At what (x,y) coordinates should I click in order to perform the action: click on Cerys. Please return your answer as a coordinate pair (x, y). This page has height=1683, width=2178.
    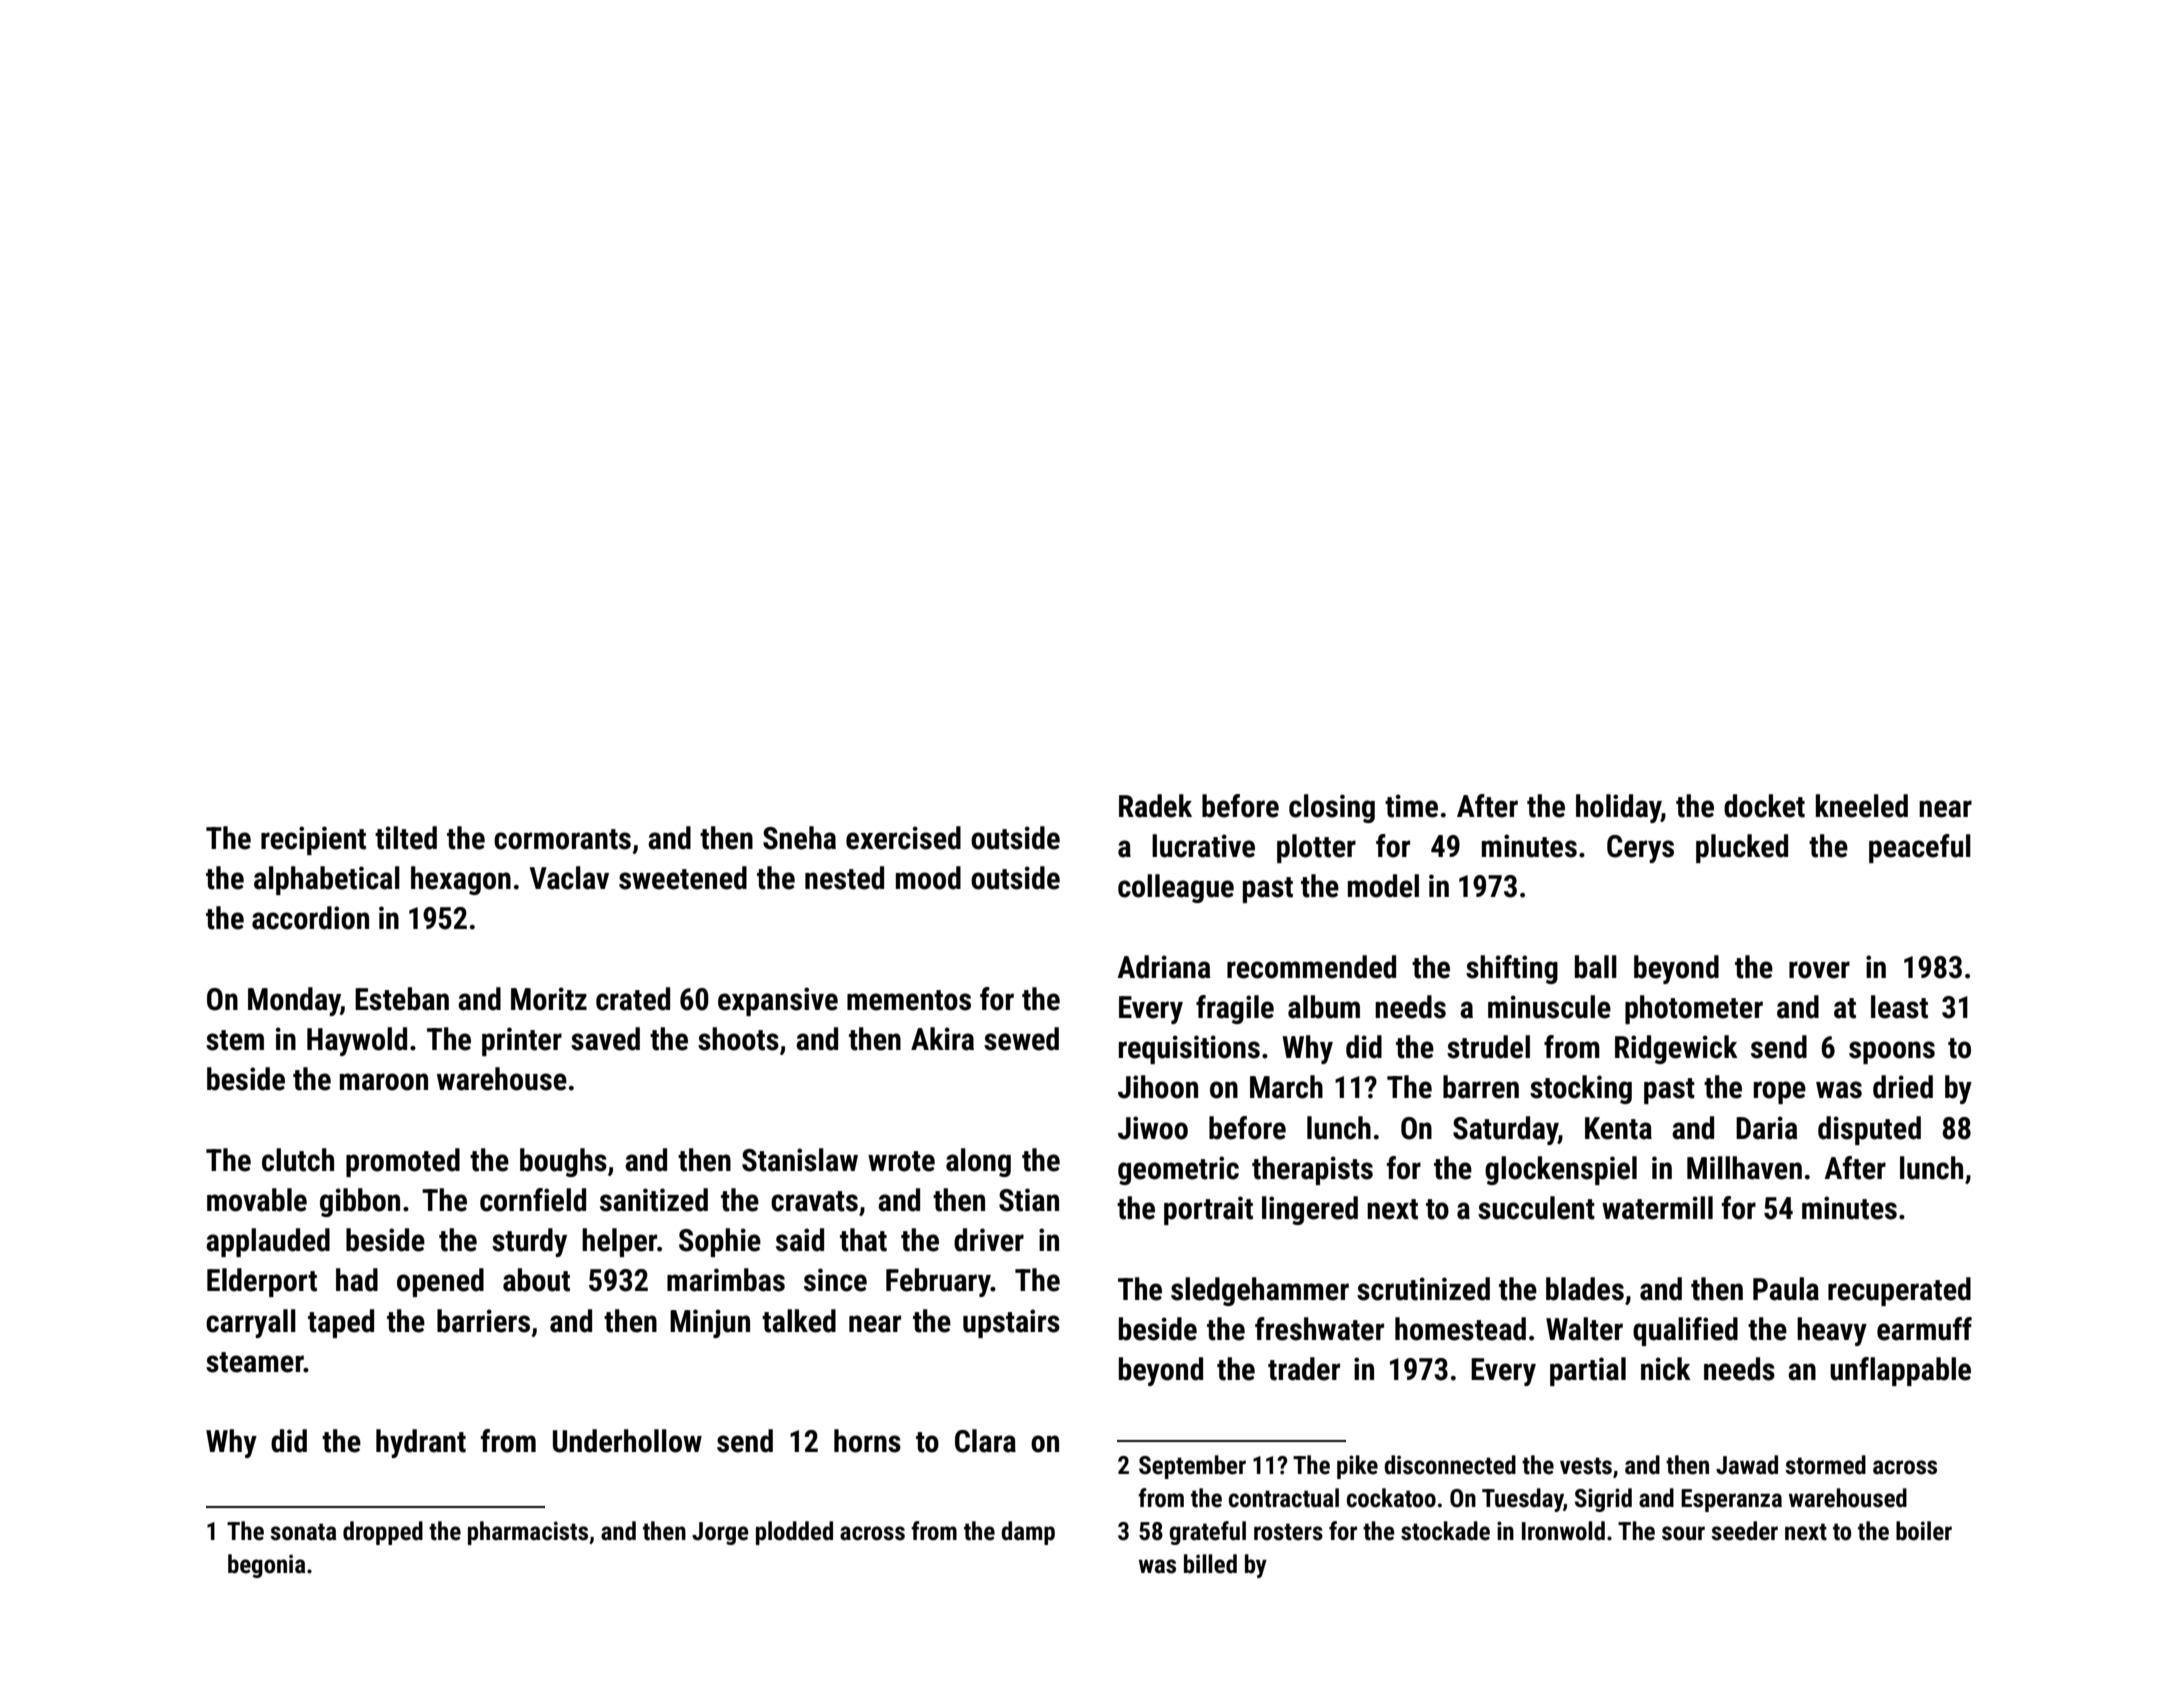
    Looking at the image, I should click on (1640, 849).
